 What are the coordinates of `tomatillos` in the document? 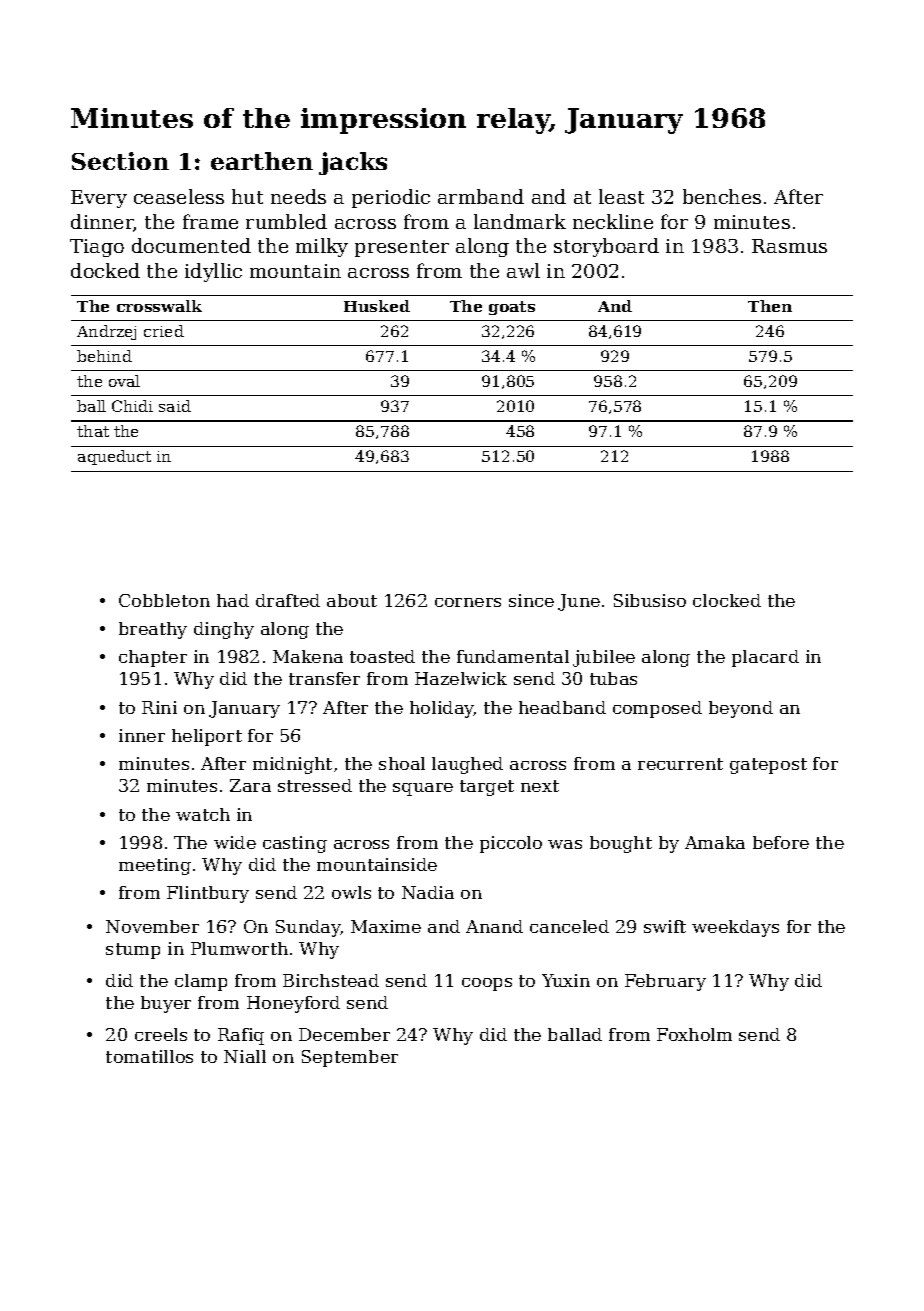 It's located at (149, 1056).
